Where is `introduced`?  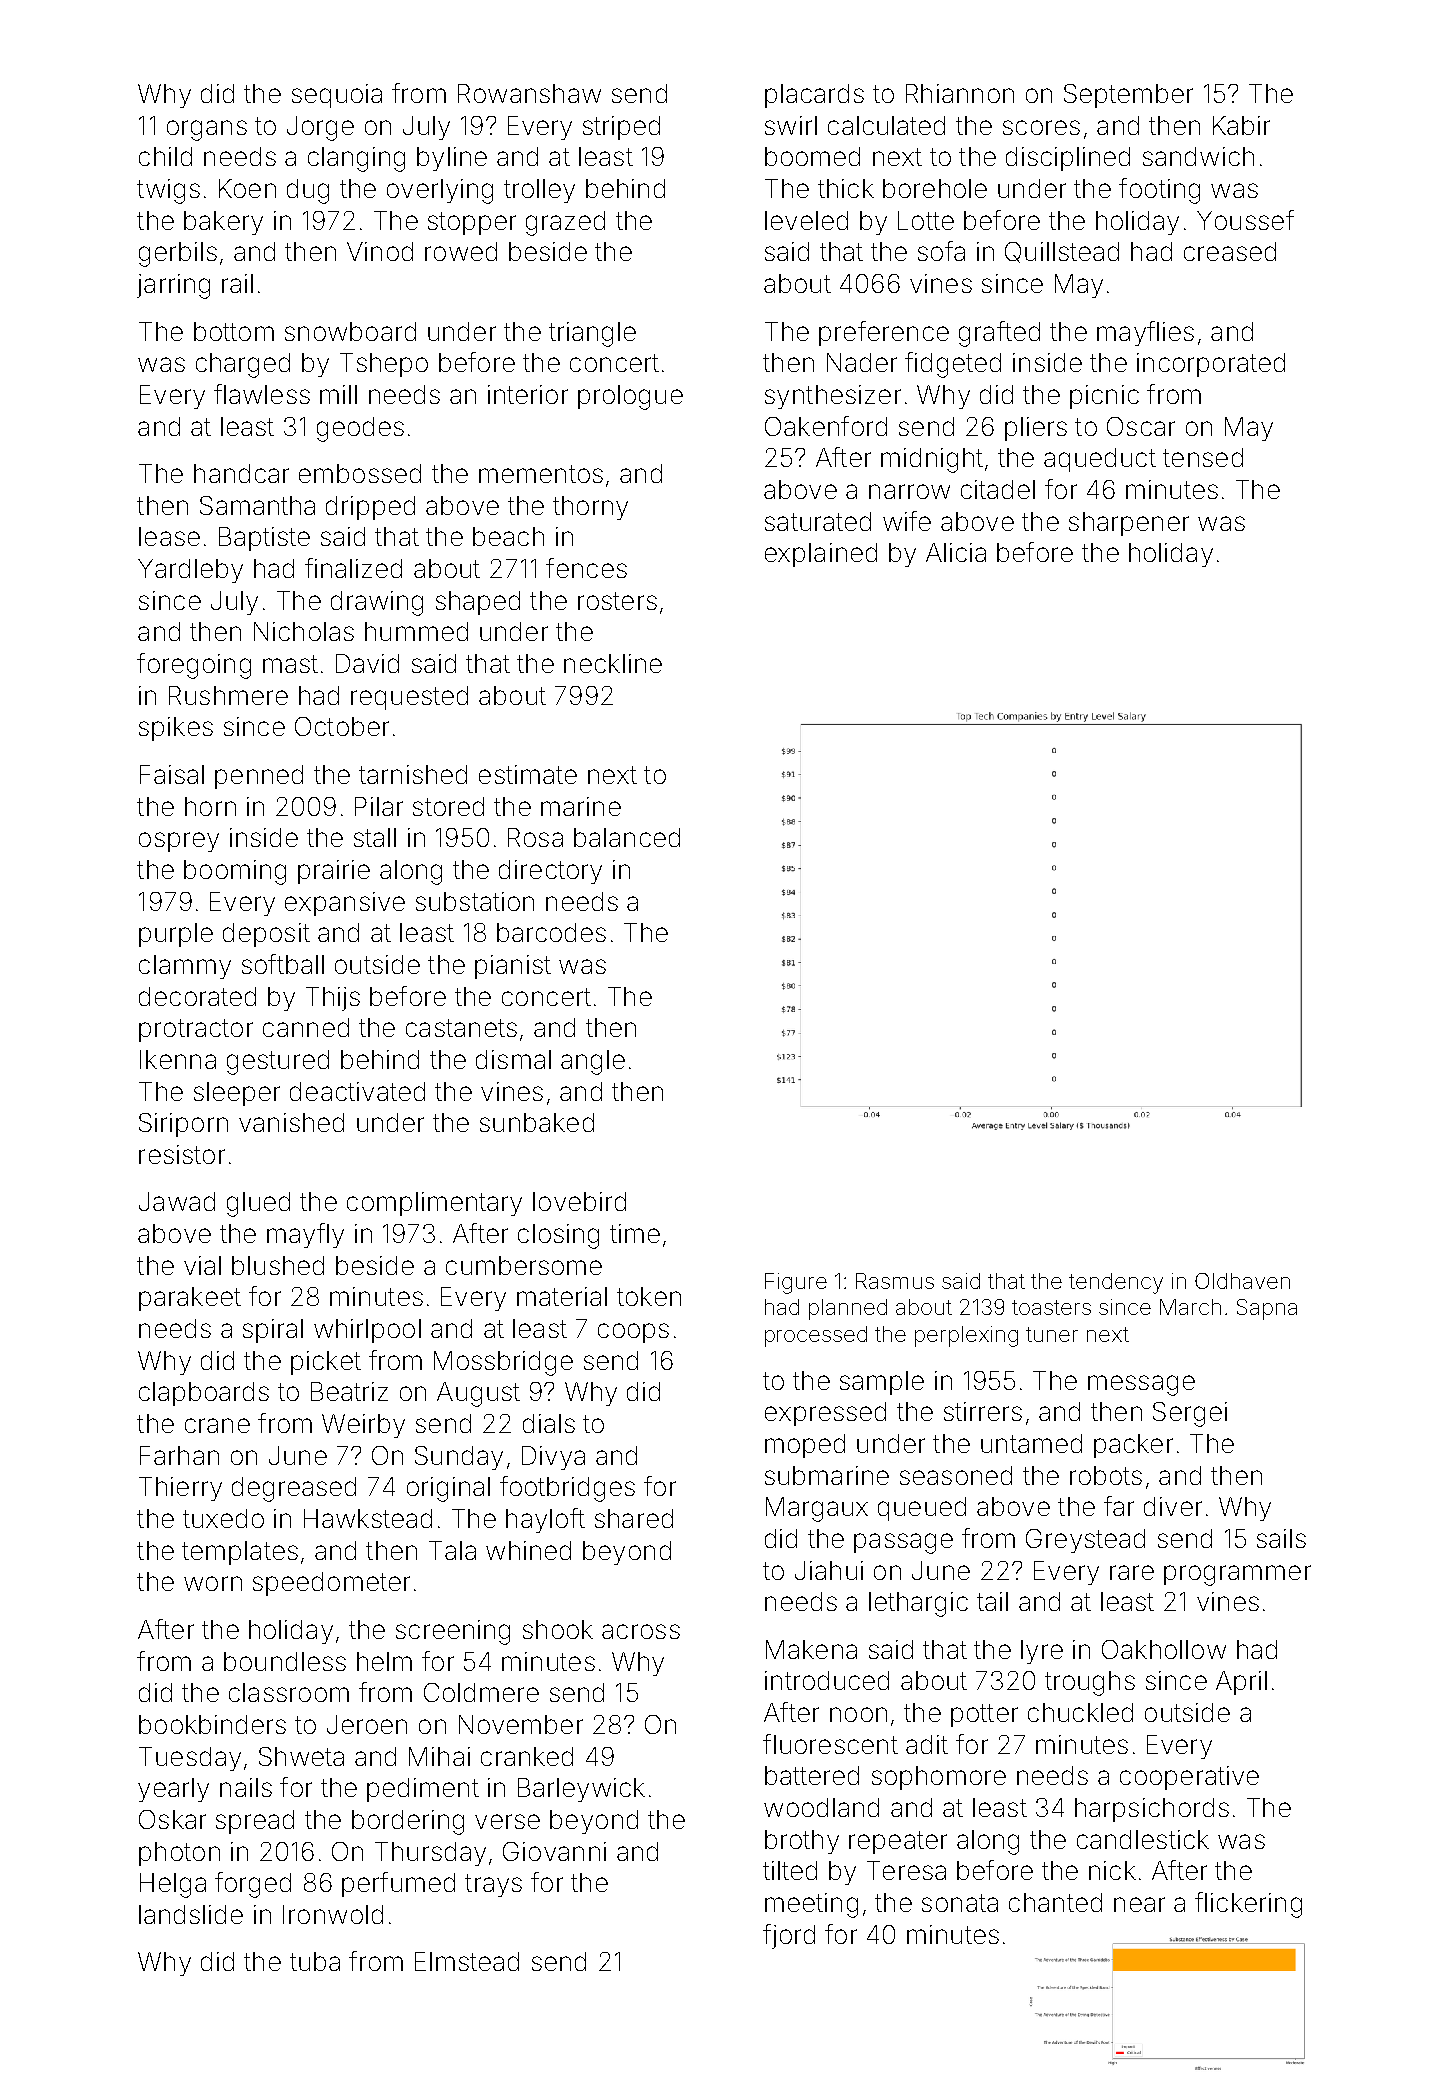
introduced is located at coordinates (827, 1680).
